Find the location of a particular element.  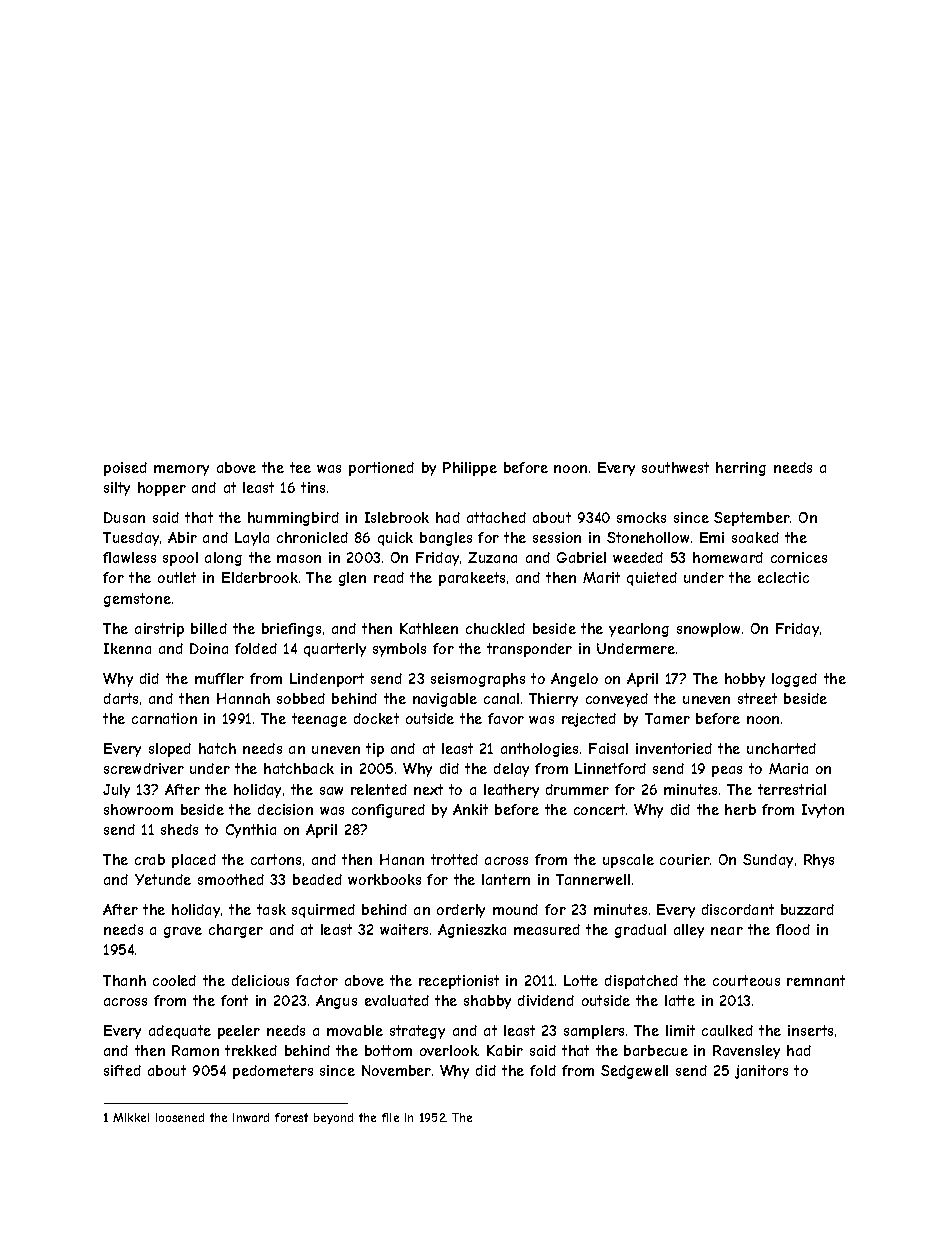

Philippe is located at coordinates (470, 469).
